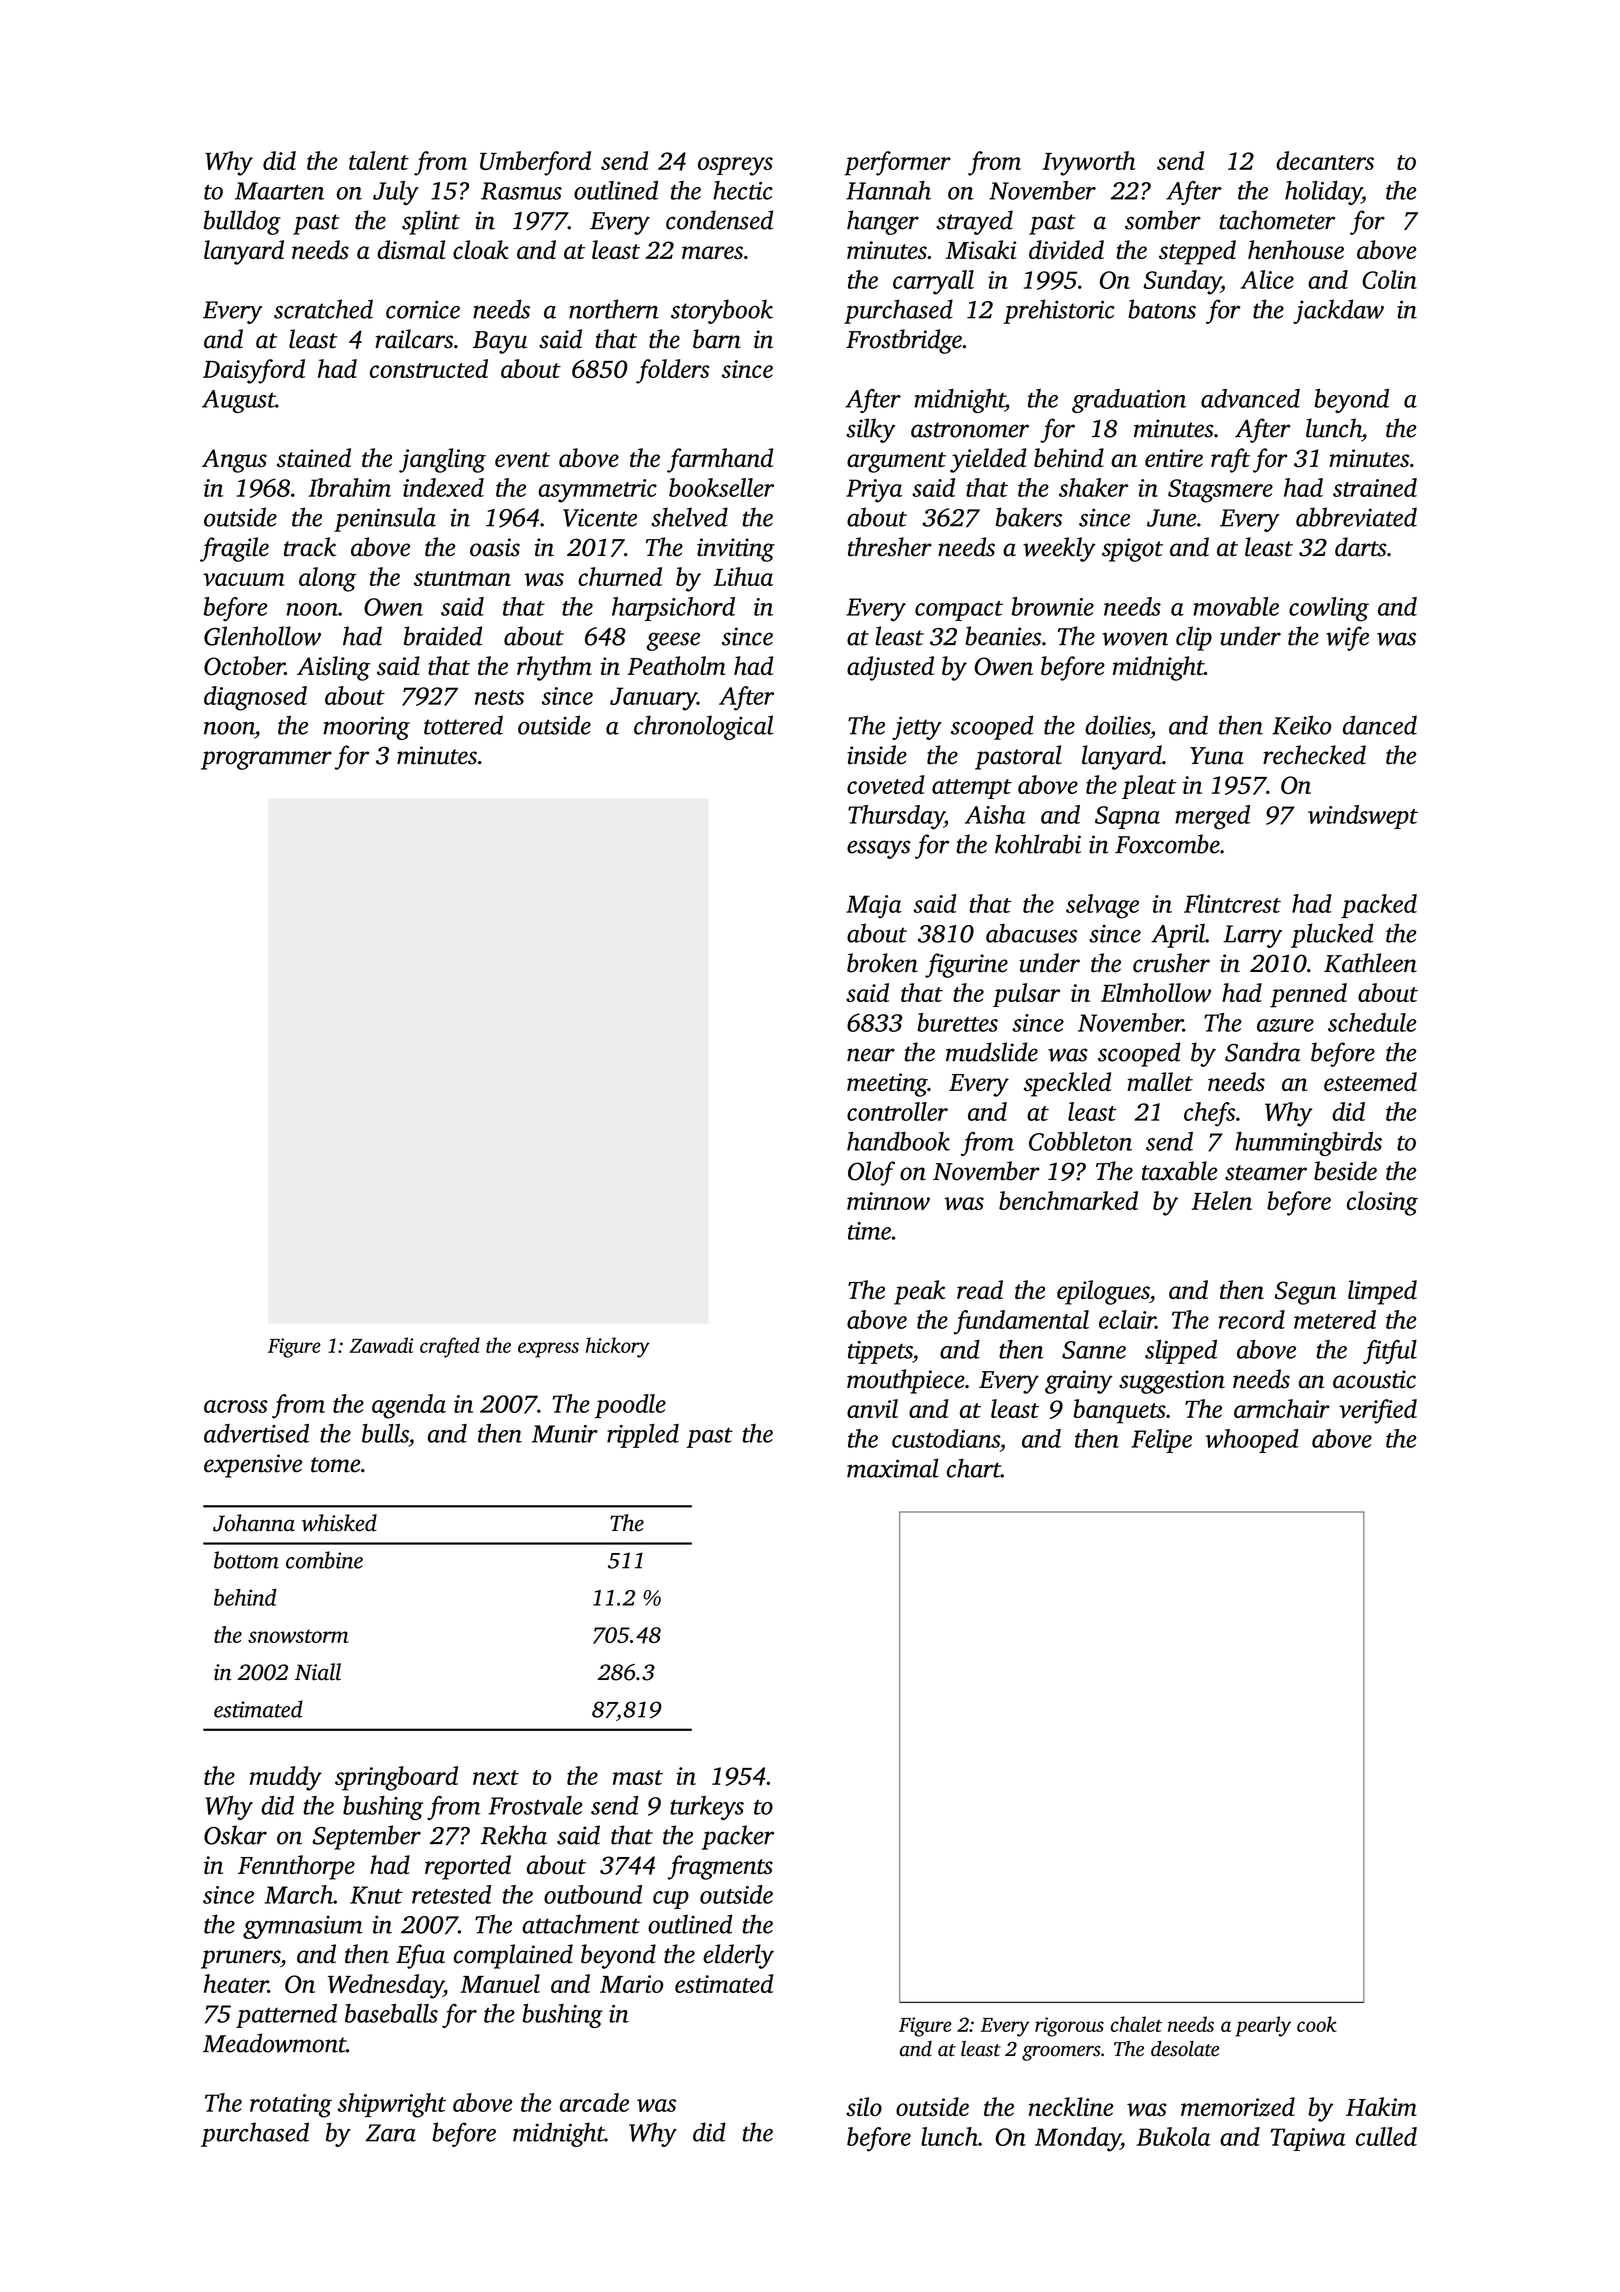 This screenshot has height=2292, width=1620. Describe the element at coordinates (1194, 638) in the screenshot. I see `clip` at that location.
